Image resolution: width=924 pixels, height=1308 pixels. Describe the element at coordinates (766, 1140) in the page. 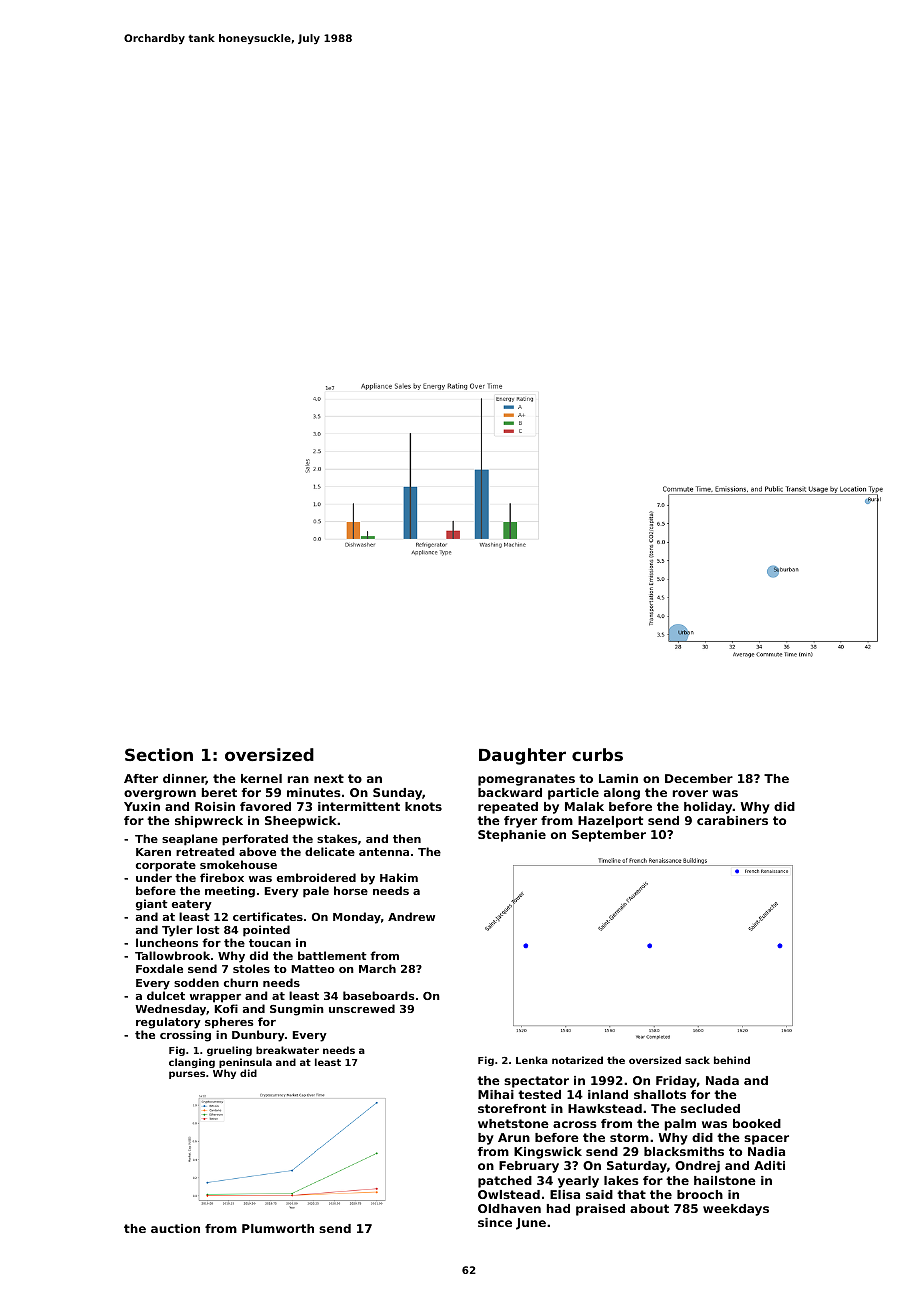

I see `spacer` at that location.
